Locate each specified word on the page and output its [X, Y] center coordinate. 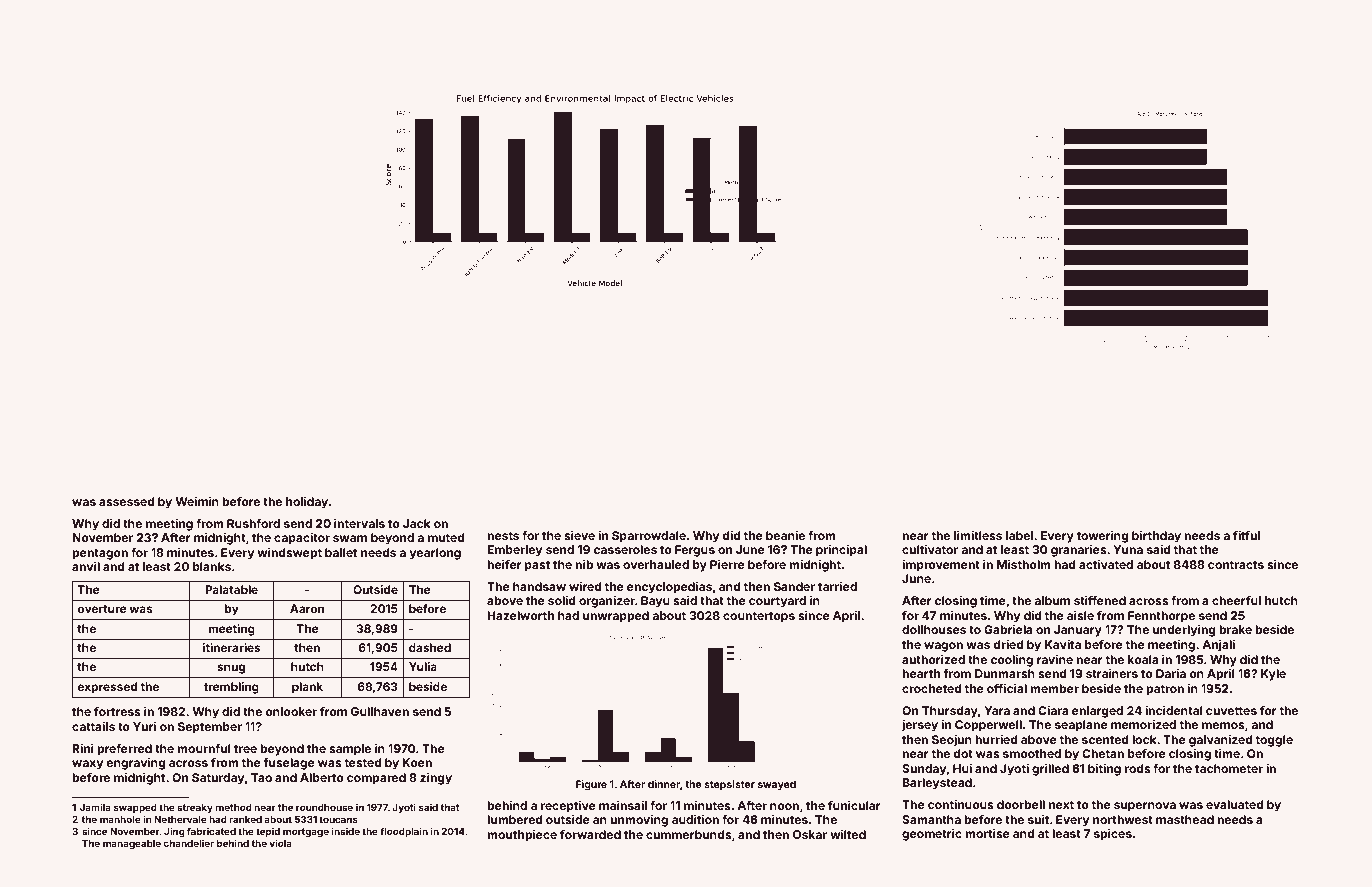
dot [963, 753]
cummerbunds [689, 834]
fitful [1246, 535]
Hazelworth [520, 615]
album [1052, 600]
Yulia [423, 666]
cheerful [1236, 600]
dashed [430, 647]
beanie [785, 535]
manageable [132, 844]
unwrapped [616, 617]
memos [1223, 725]
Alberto [322, 777]
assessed [127, 501]
